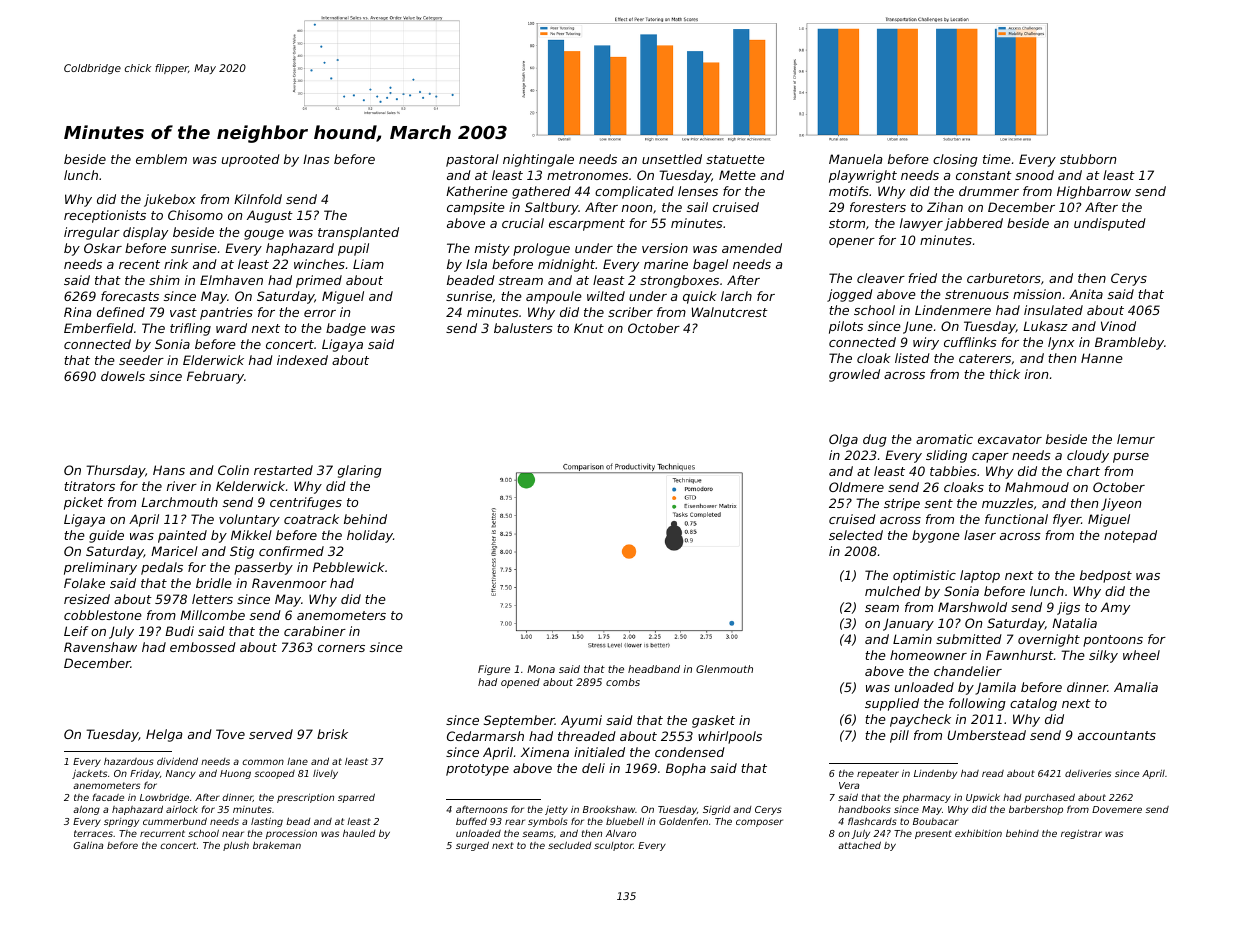 The width and height of the screenshot is (1233, 952). Describe the element at coordinates (267, 822) in the screenshot. I see `lasting` at that location.
